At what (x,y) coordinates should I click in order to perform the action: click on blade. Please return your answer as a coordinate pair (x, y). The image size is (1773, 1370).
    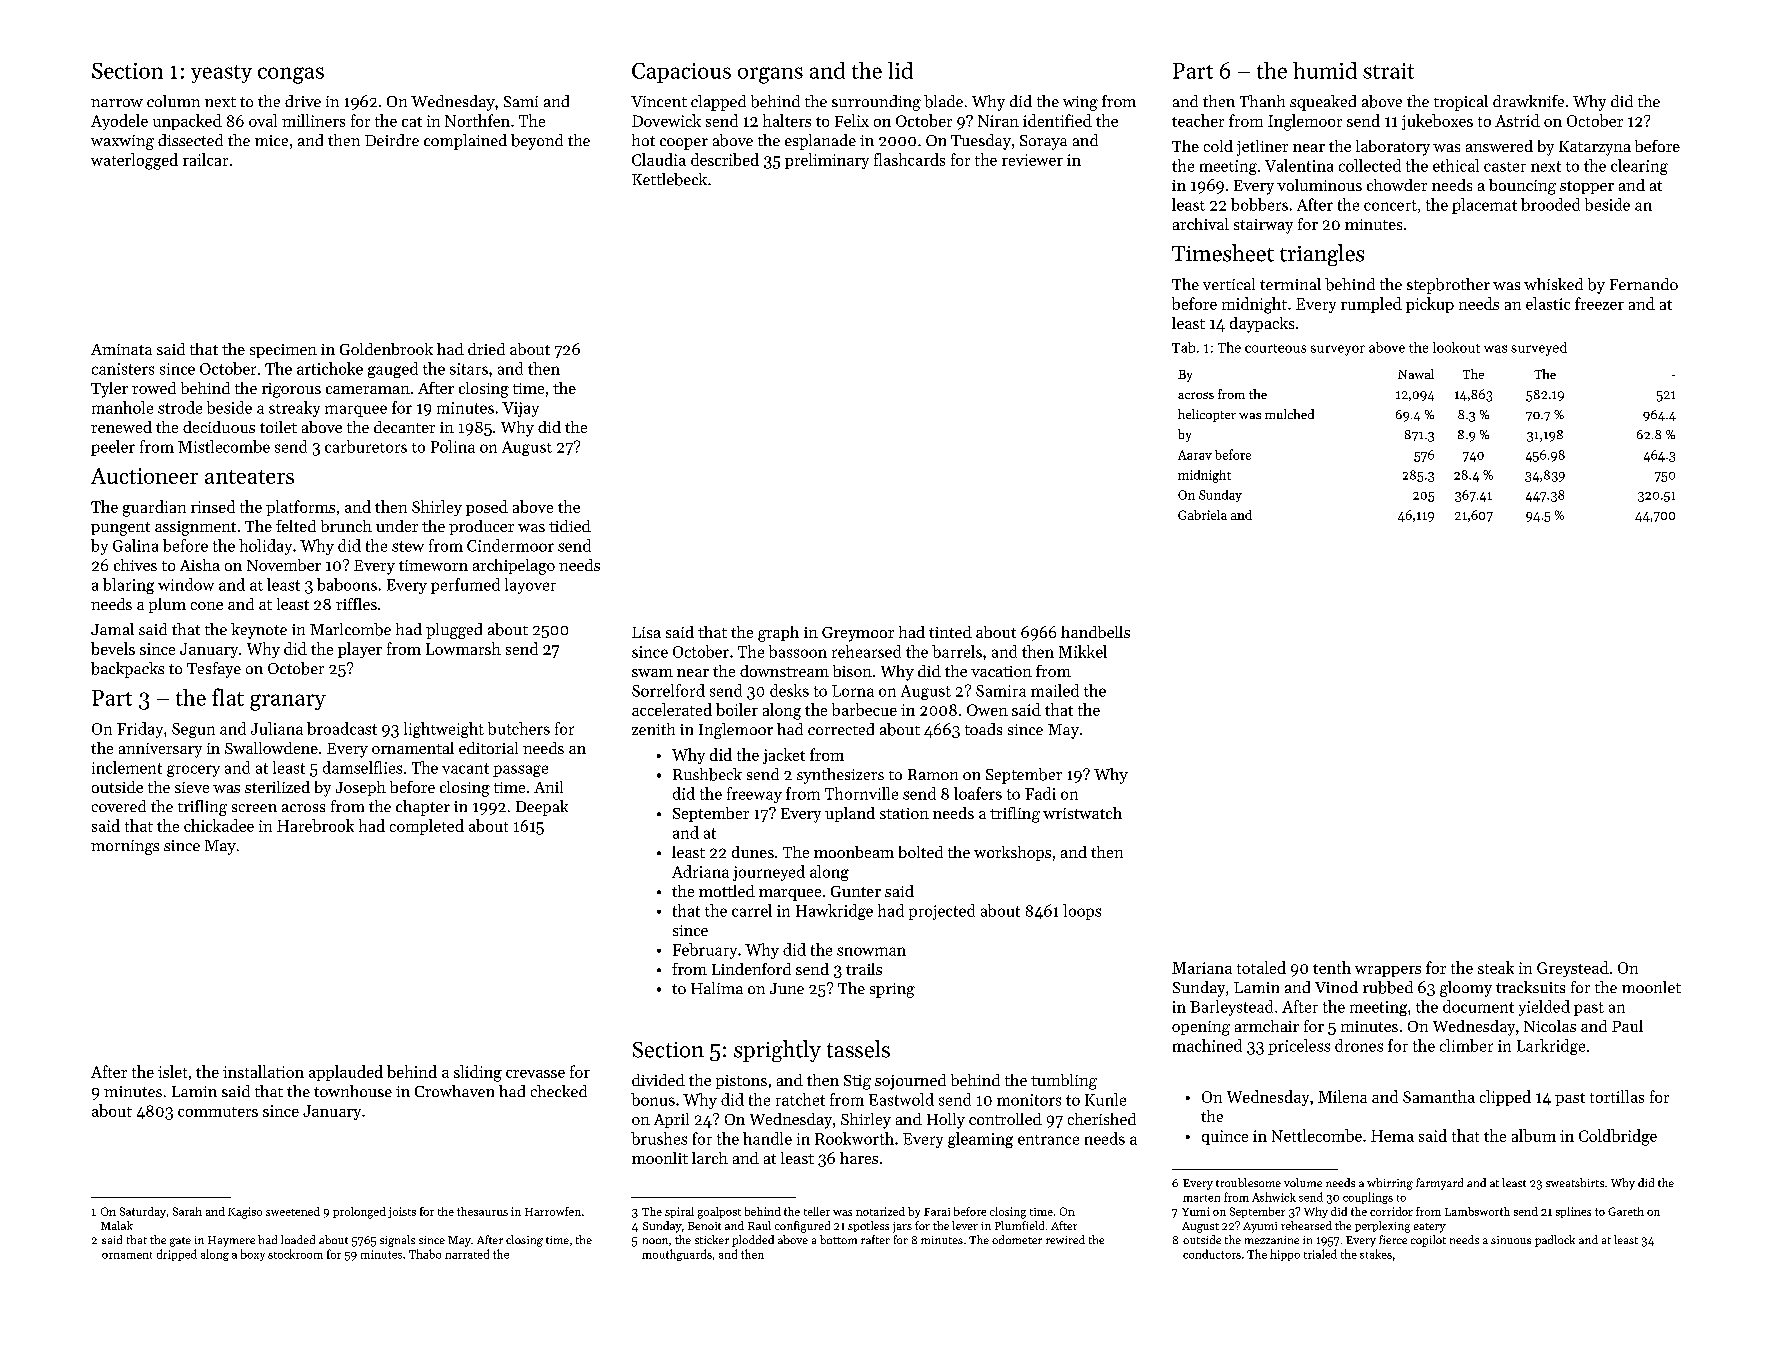
    Looking at the image, I should click on (943, 101).
